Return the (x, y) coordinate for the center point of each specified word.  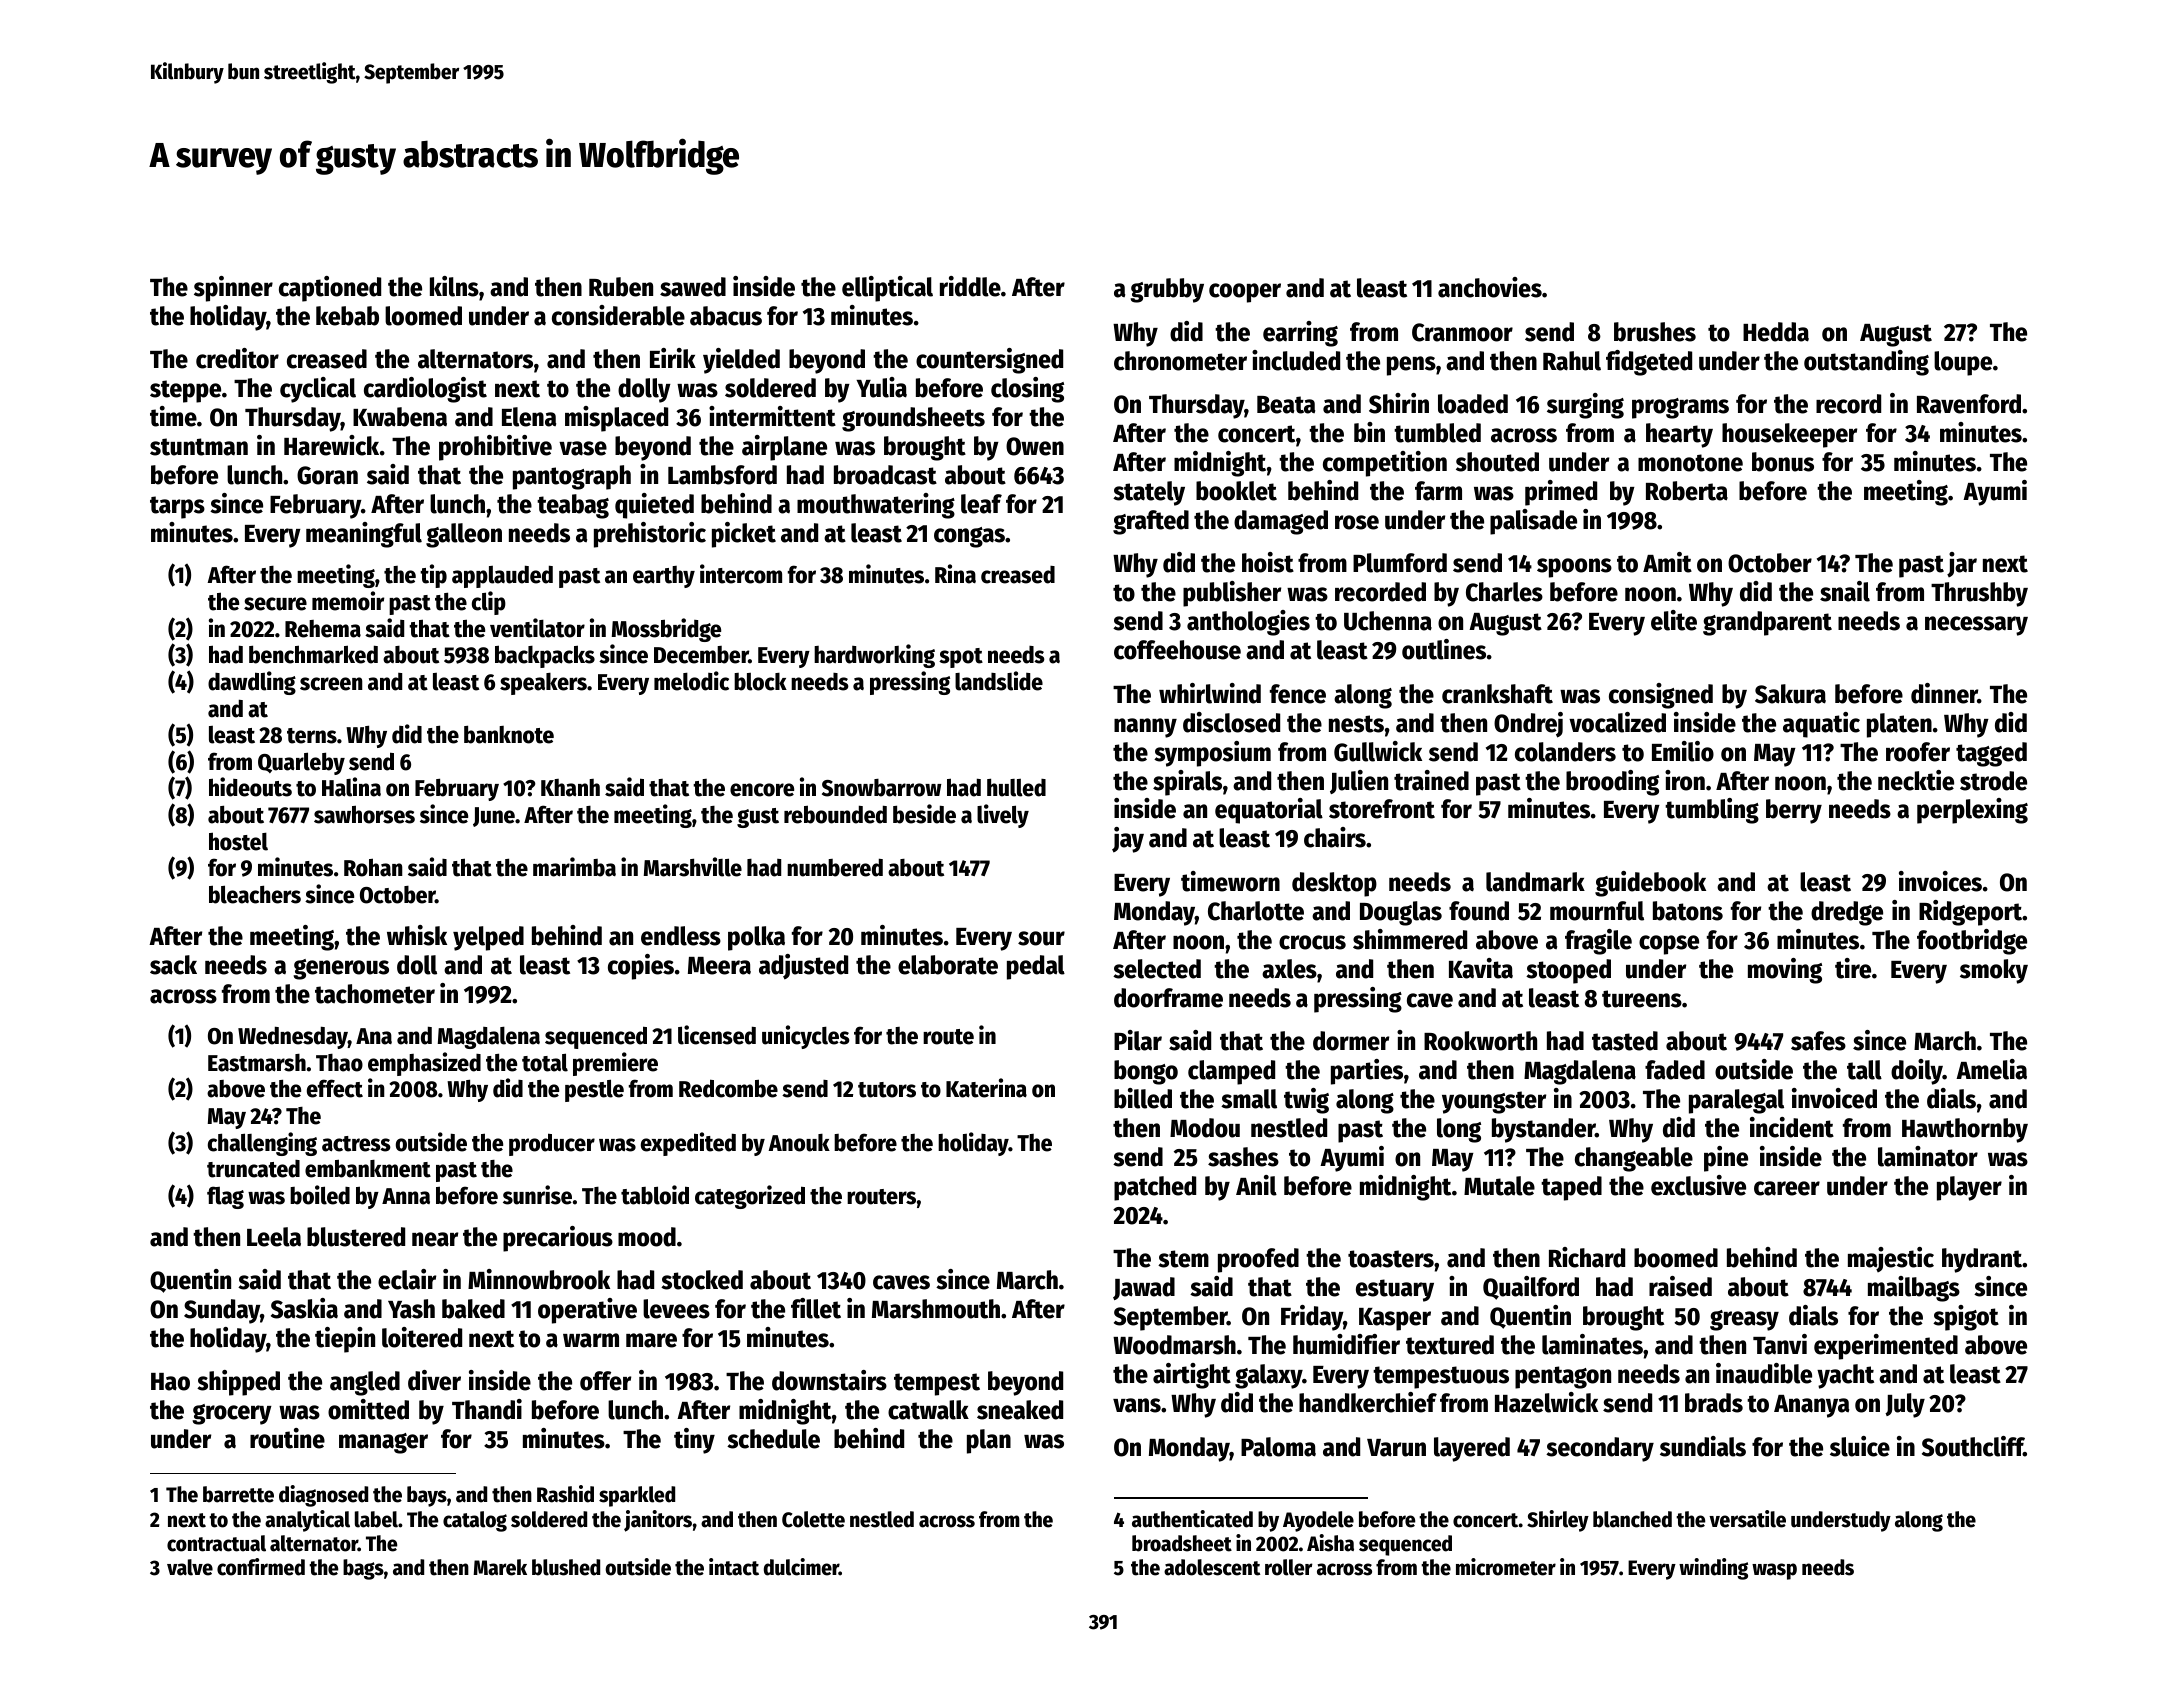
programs (1680, 408)
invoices (1940, 881)
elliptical (887, 289)
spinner (233, 289)
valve (190, 1567)
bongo (1146, 1072)
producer (552, 1144)
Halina (351, 787)
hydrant (1982, 1260)
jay (1128, 840)
